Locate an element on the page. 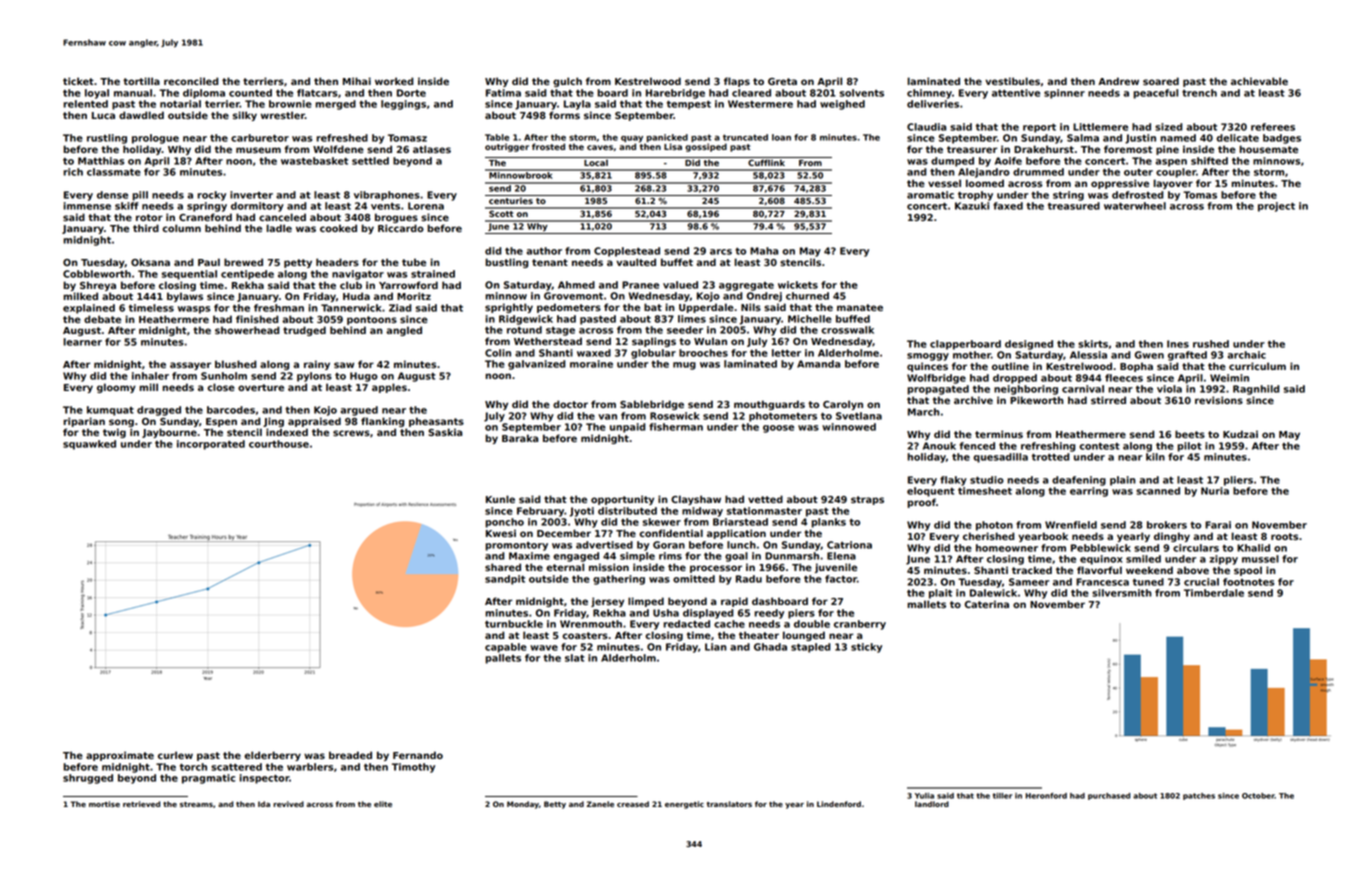 The image size is (1372, 887). scattered is located at coordinates (236, 767).
